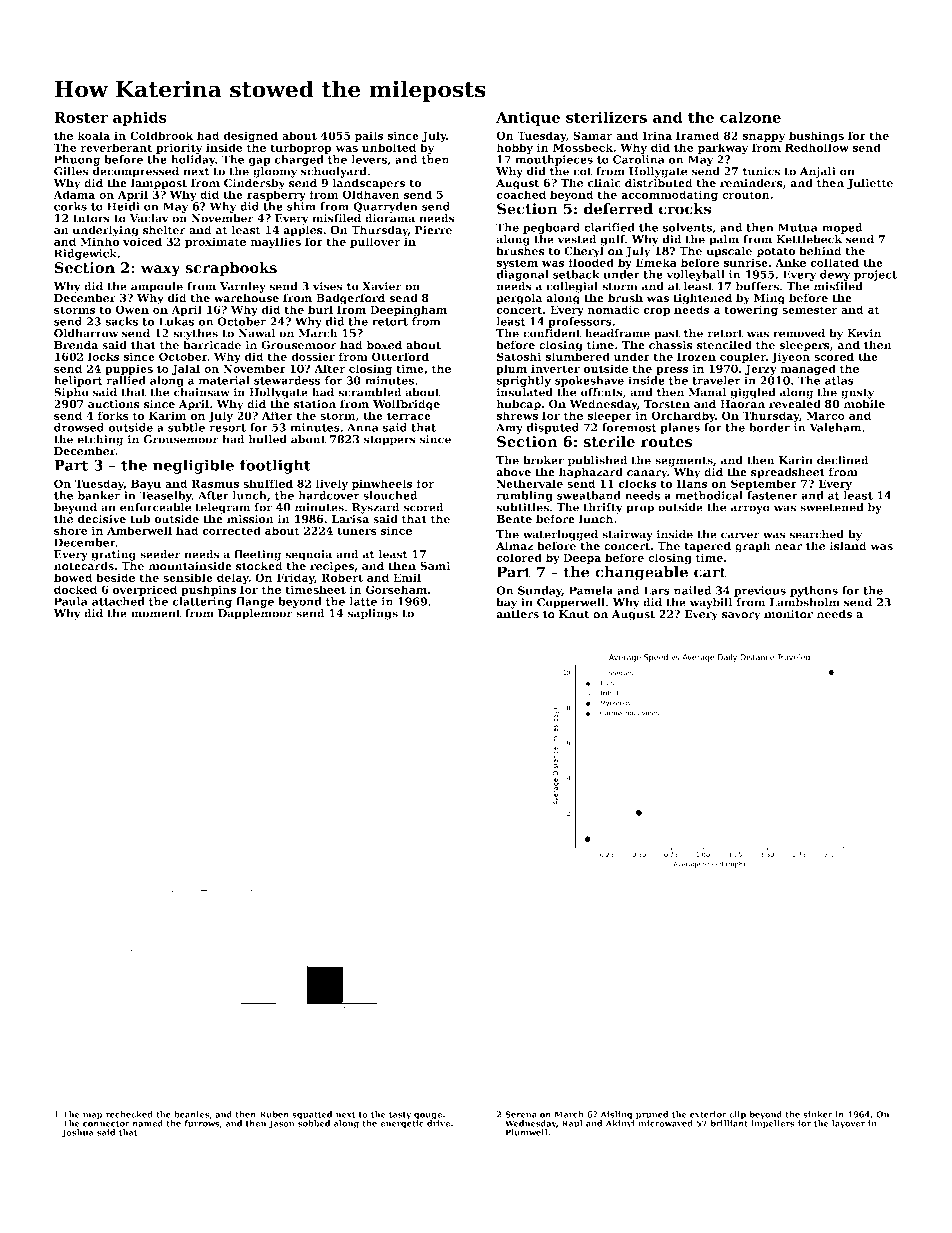 The width and height of the screenshot is (952, 1233). What do you see at coordinates (799, 333) in the screenshot?
I see `removed` at bounding box center [799, 333].
